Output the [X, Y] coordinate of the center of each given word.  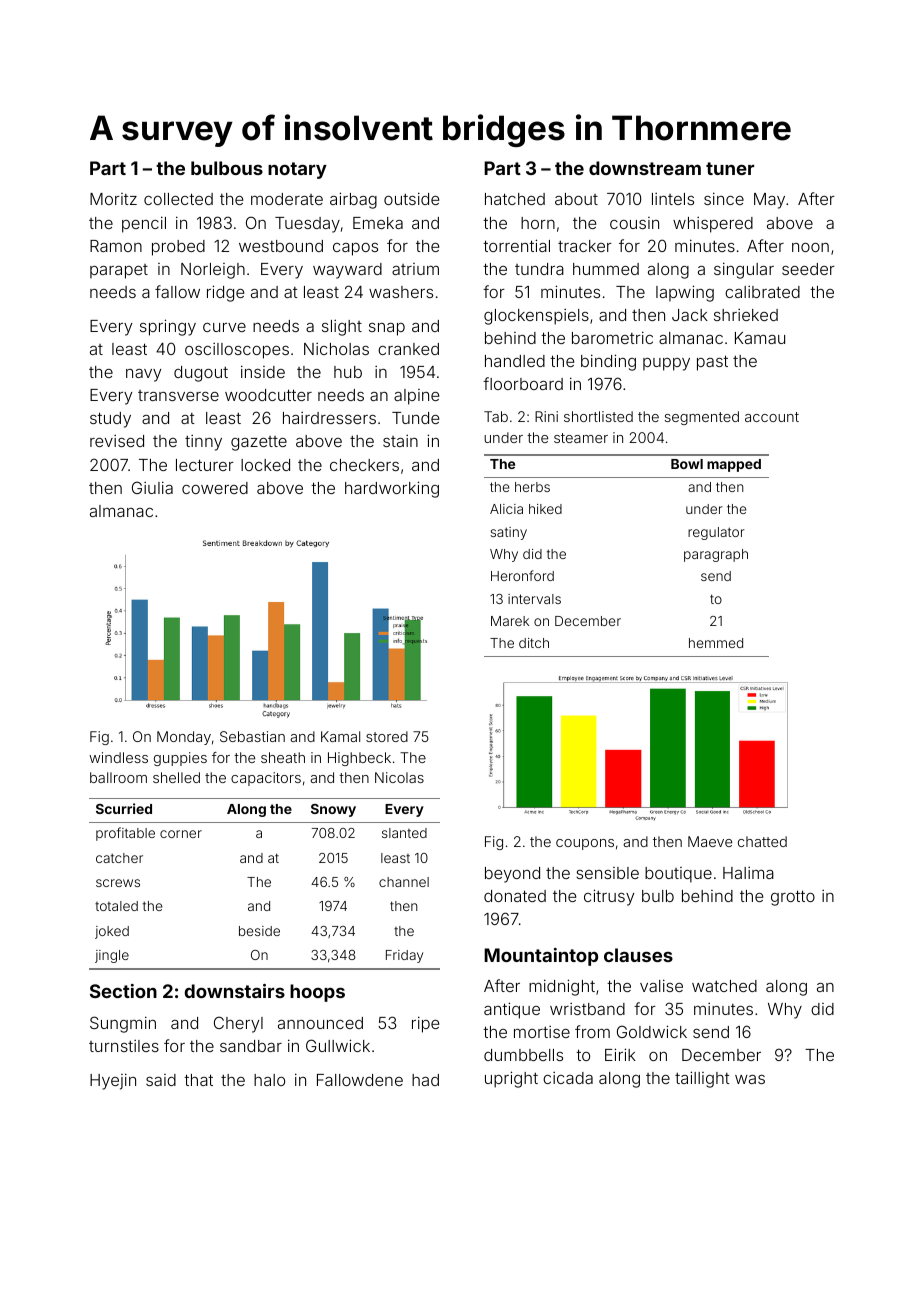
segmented [702, 418]
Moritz [113, 199]
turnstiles [124, 1046]
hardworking [392, 489]
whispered [713, 225]
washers [401, 292]
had [425, 1080]
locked [265, 465]
